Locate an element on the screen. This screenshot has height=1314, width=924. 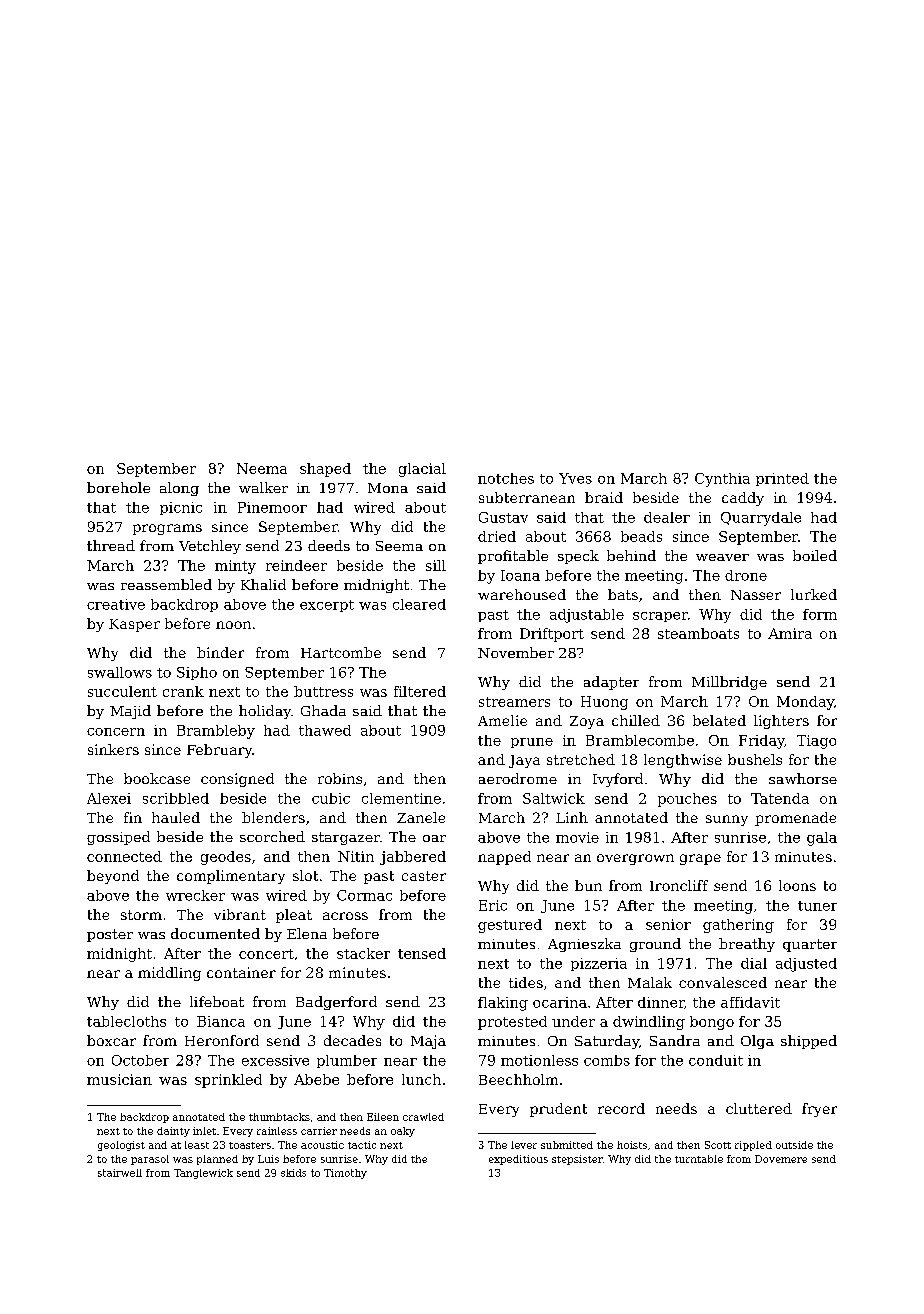
printed is located at coordinates (782, 479).
